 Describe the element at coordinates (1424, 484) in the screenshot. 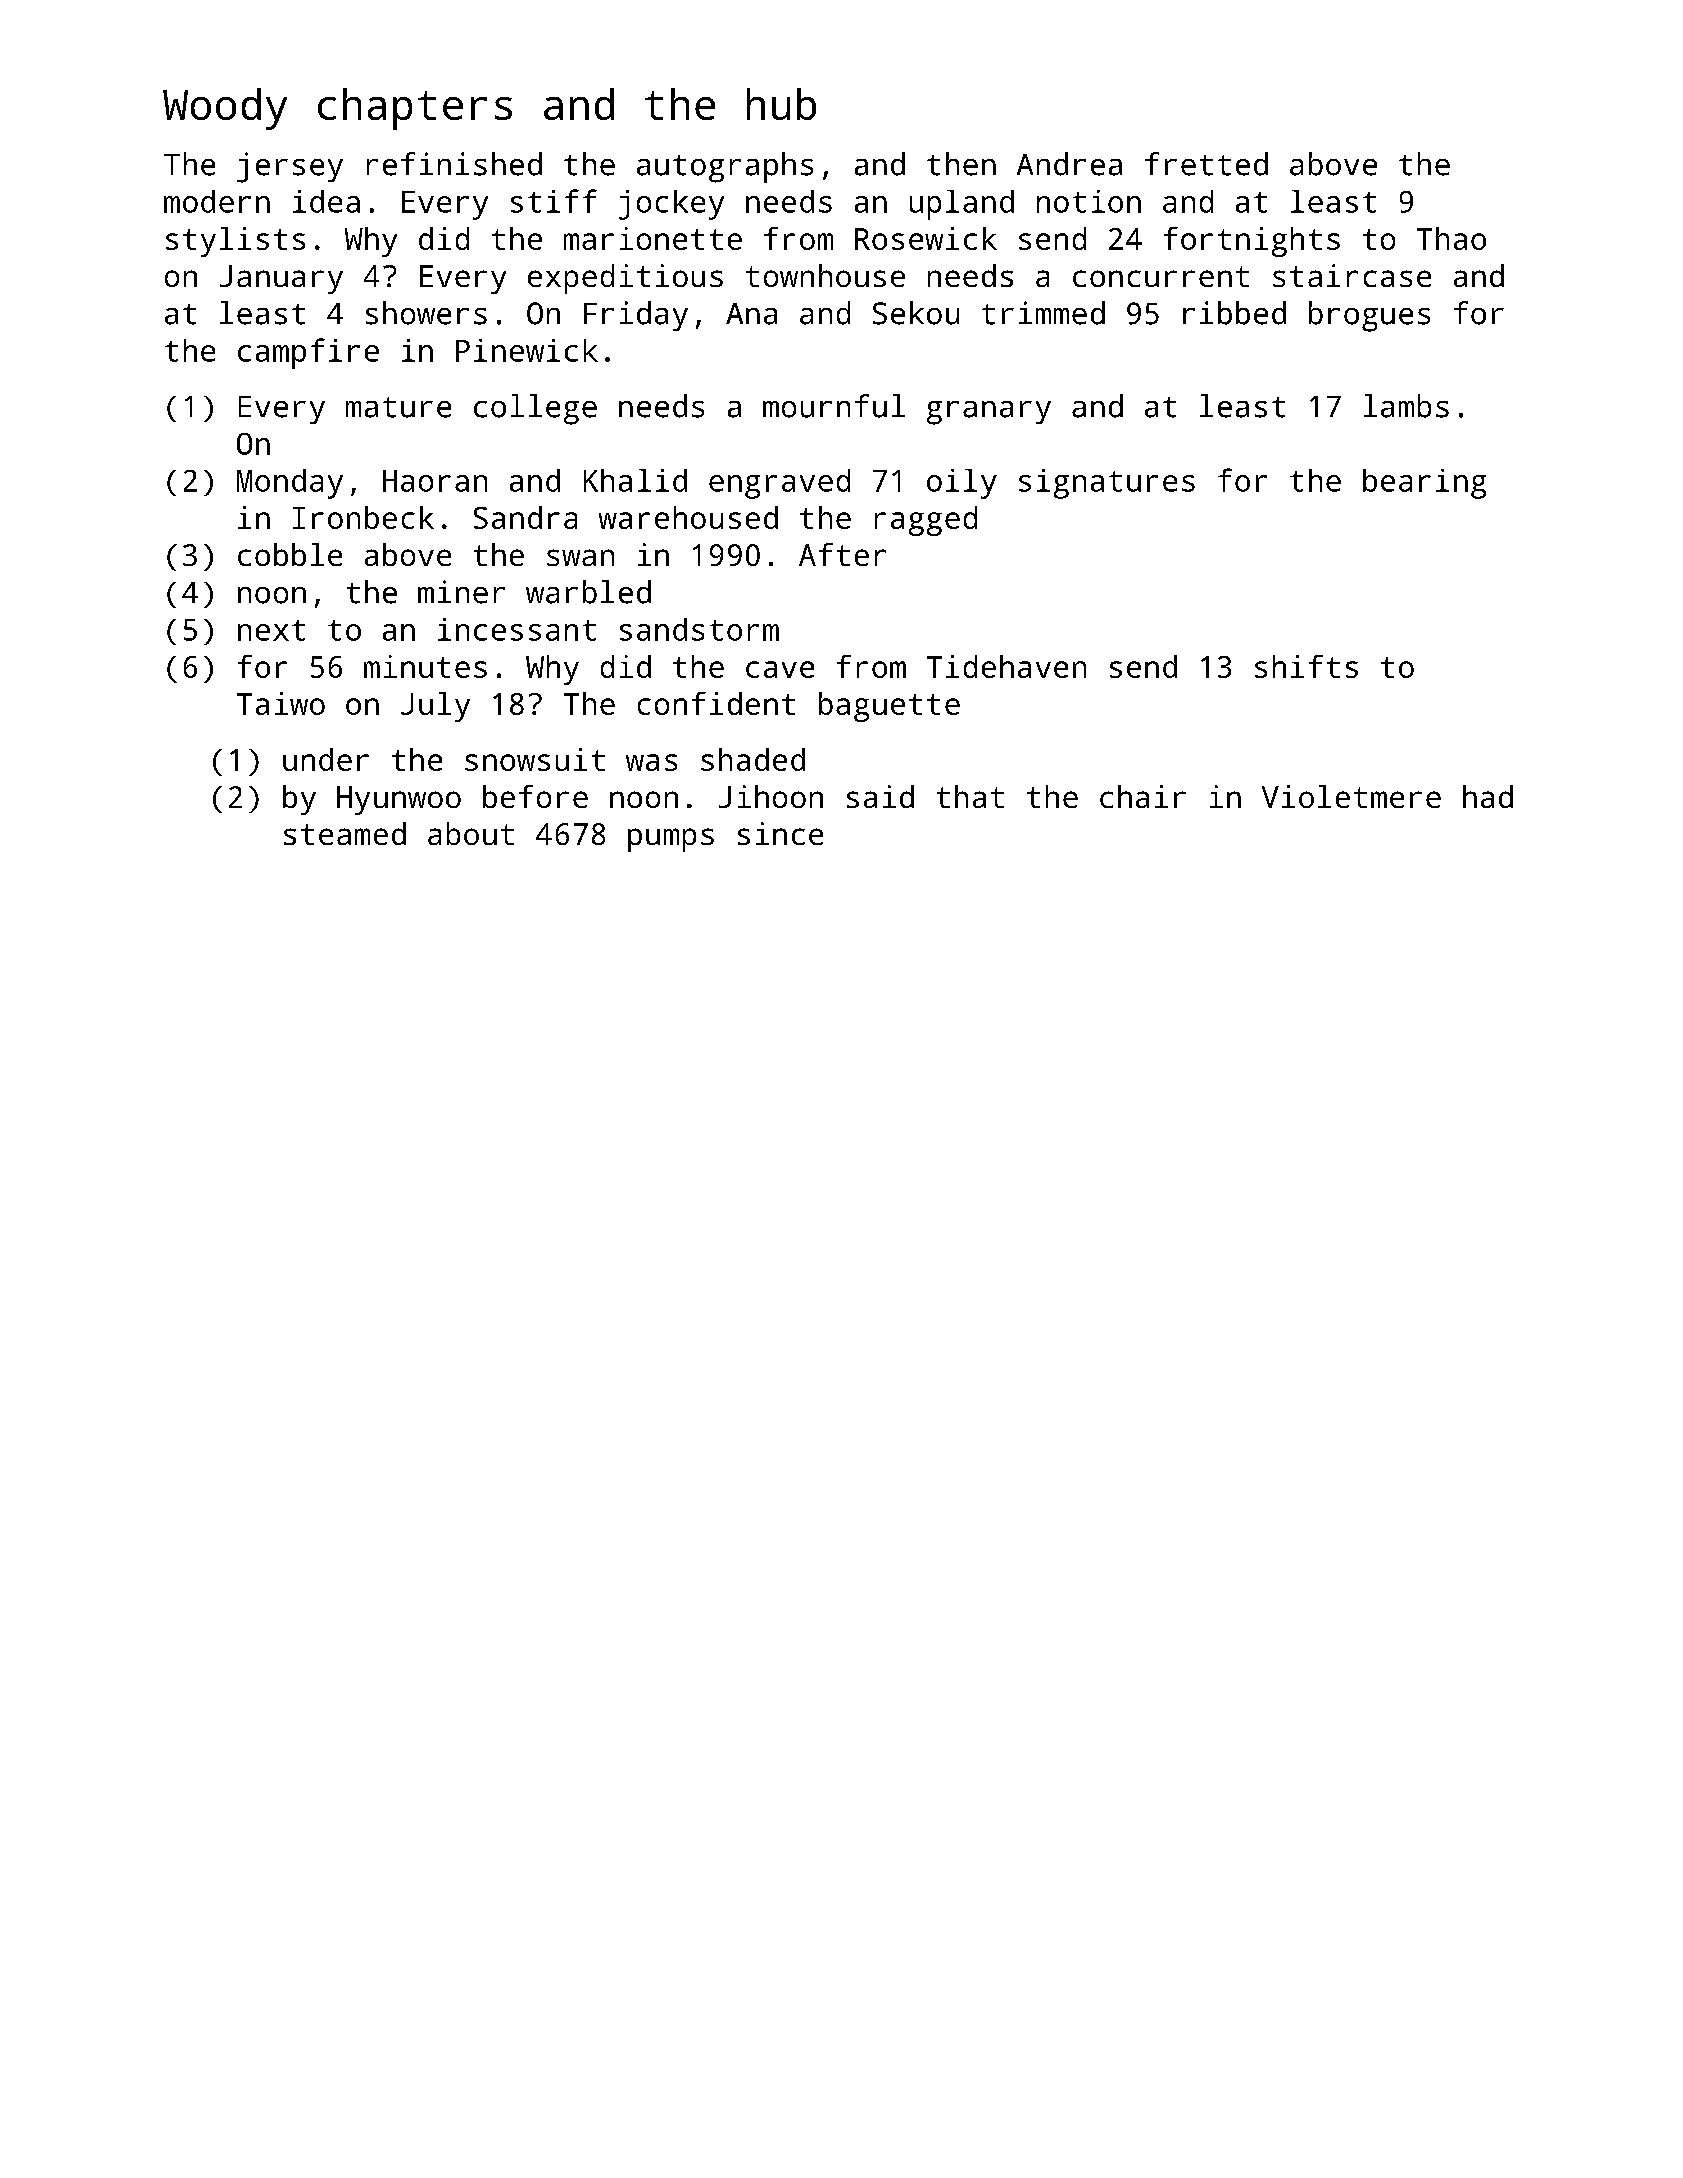

I see `bearing` at that location.
